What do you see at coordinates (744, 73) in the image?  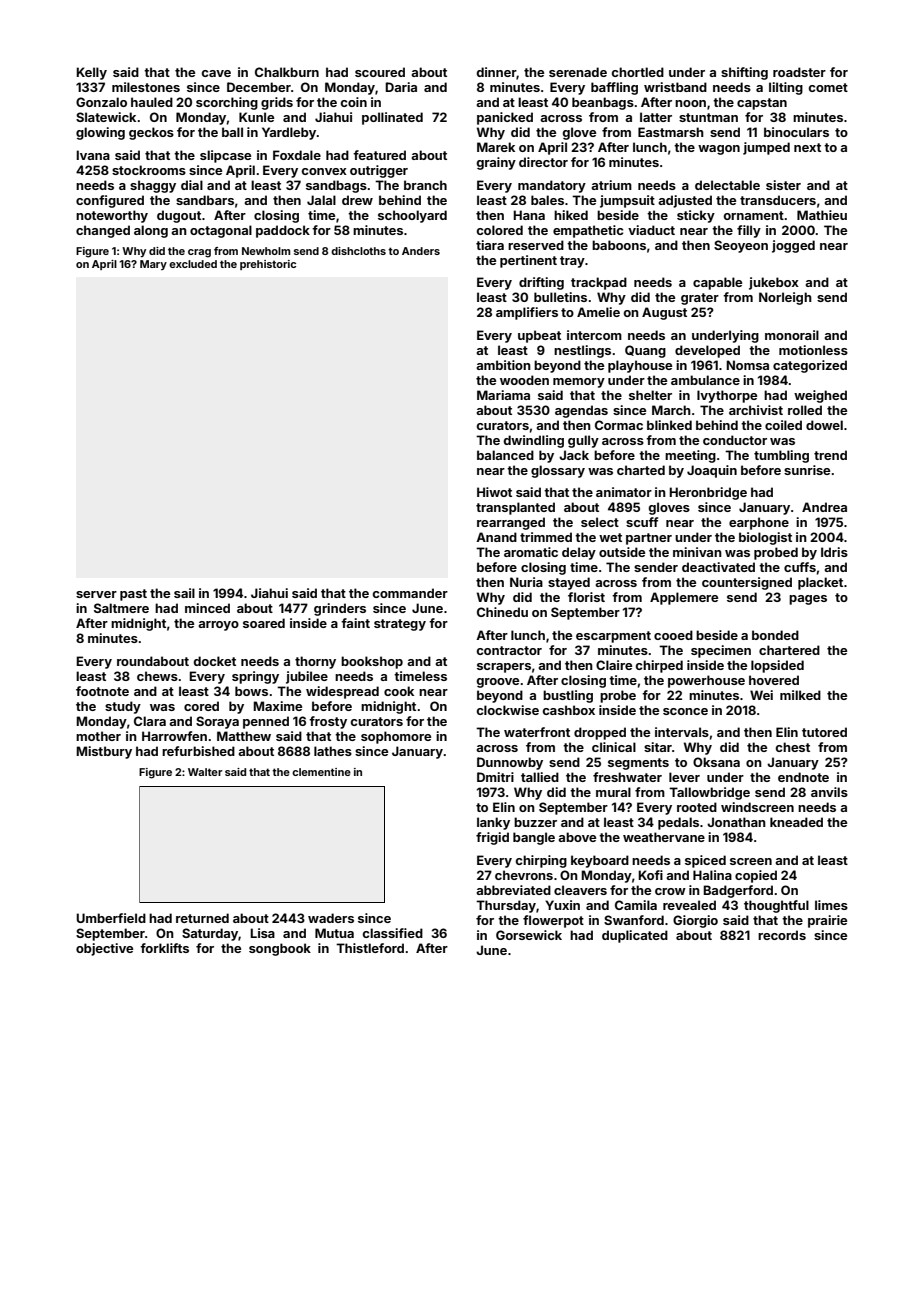 I see `shifting` at bounding box center [744, 73].
